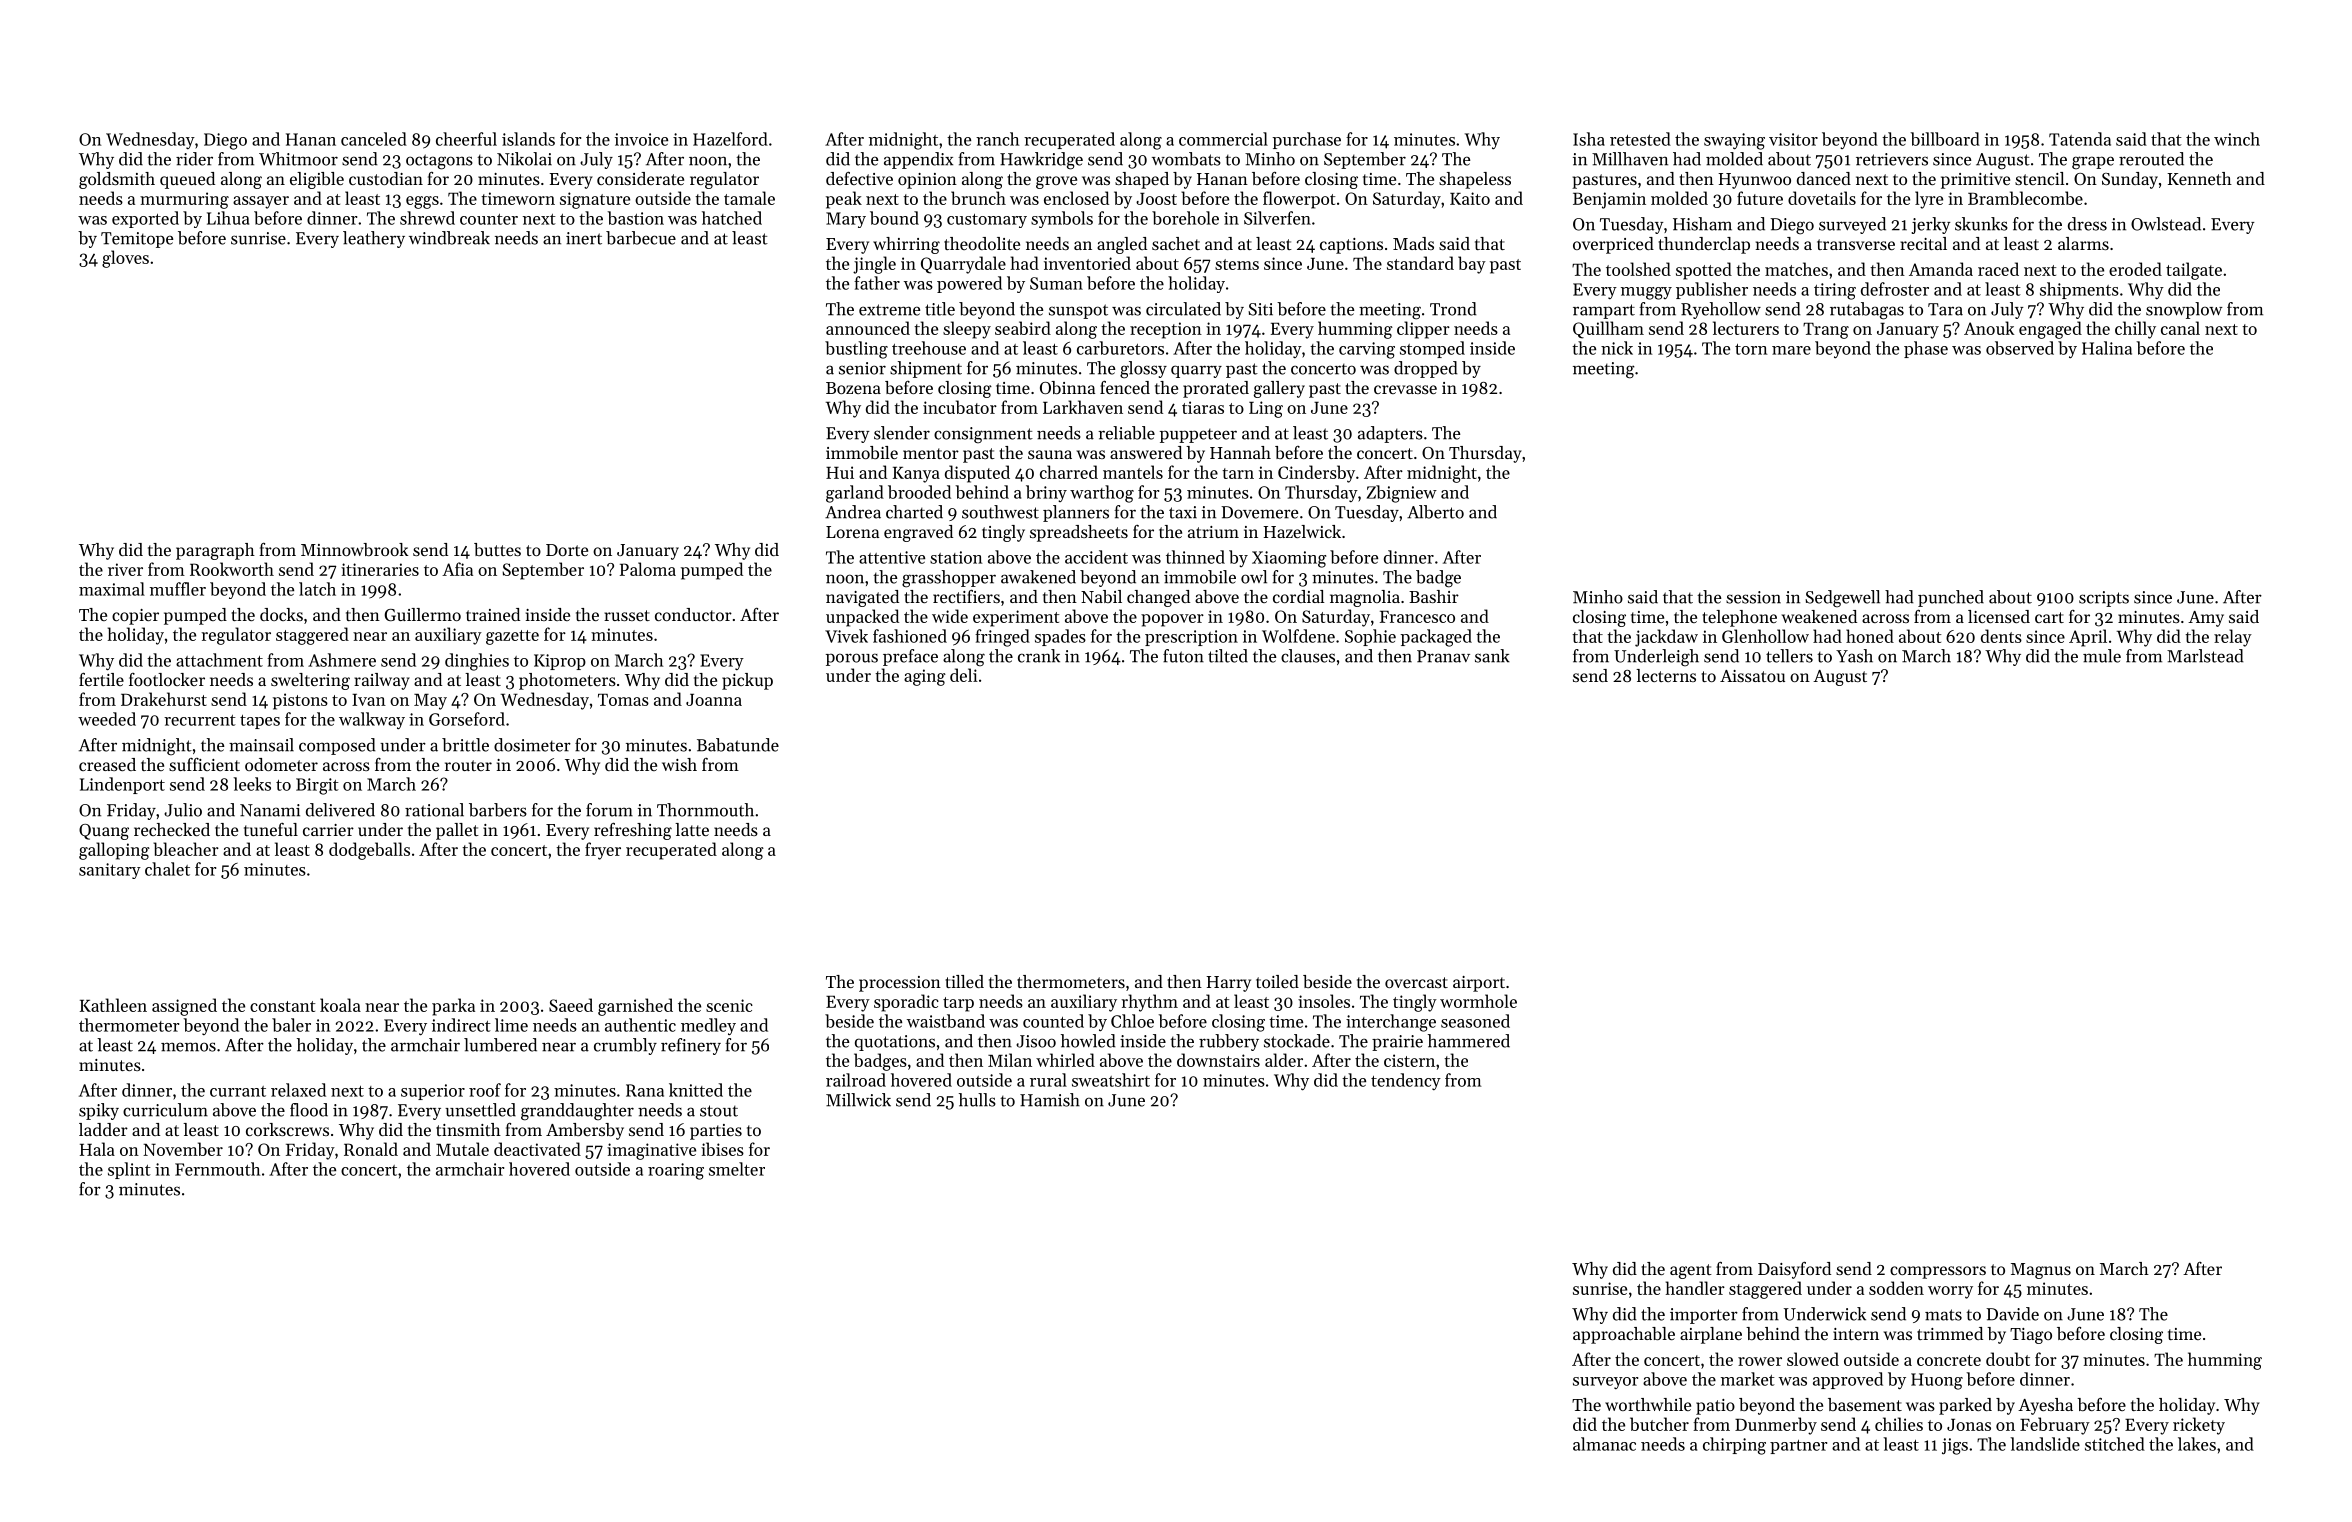  I want to click on overcast, so click(1416, 982).
